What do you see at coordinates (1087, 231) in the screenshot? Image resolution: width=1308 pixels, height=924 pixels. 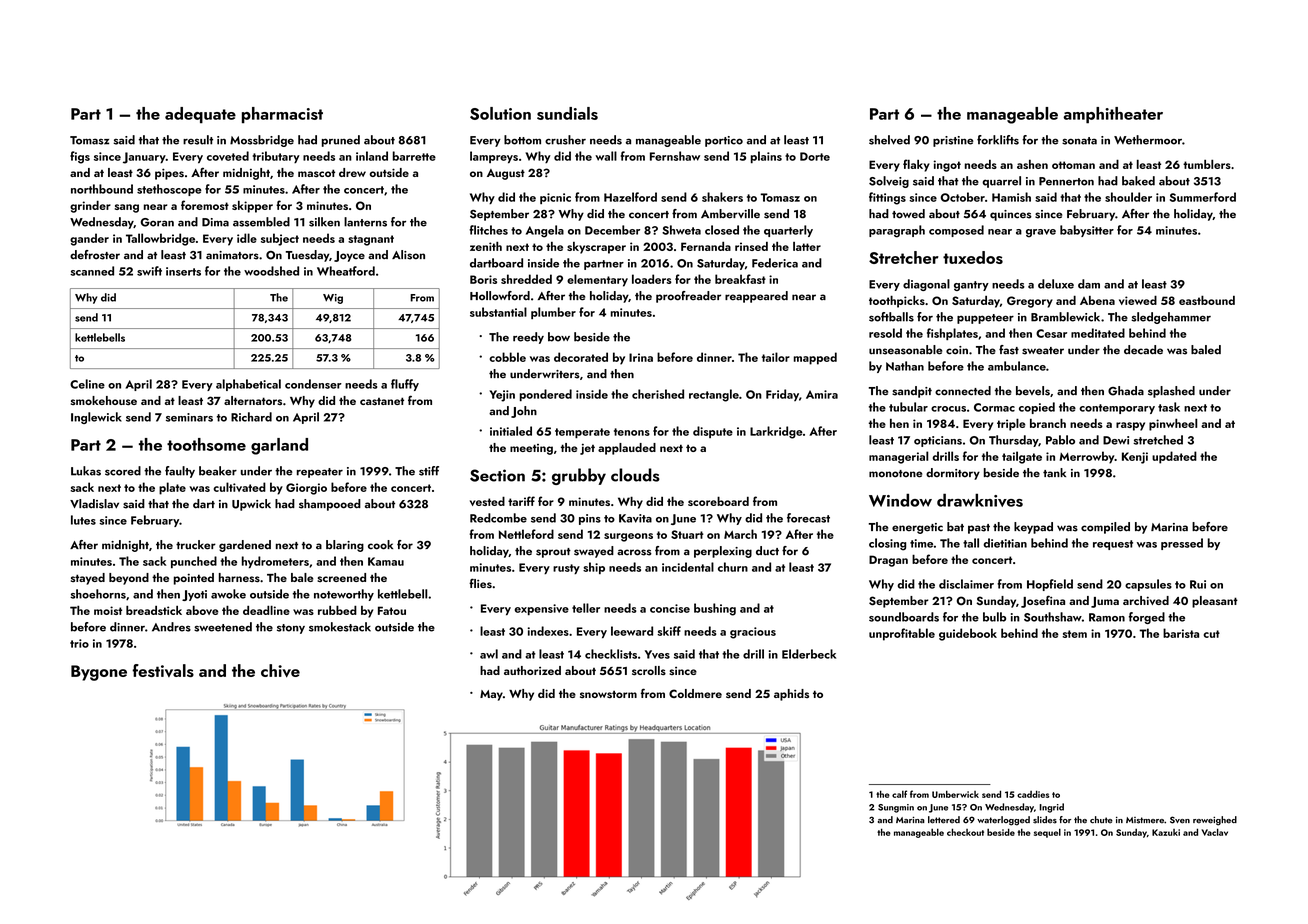 I see `babysitter` at bounding box center [1087, 231].
